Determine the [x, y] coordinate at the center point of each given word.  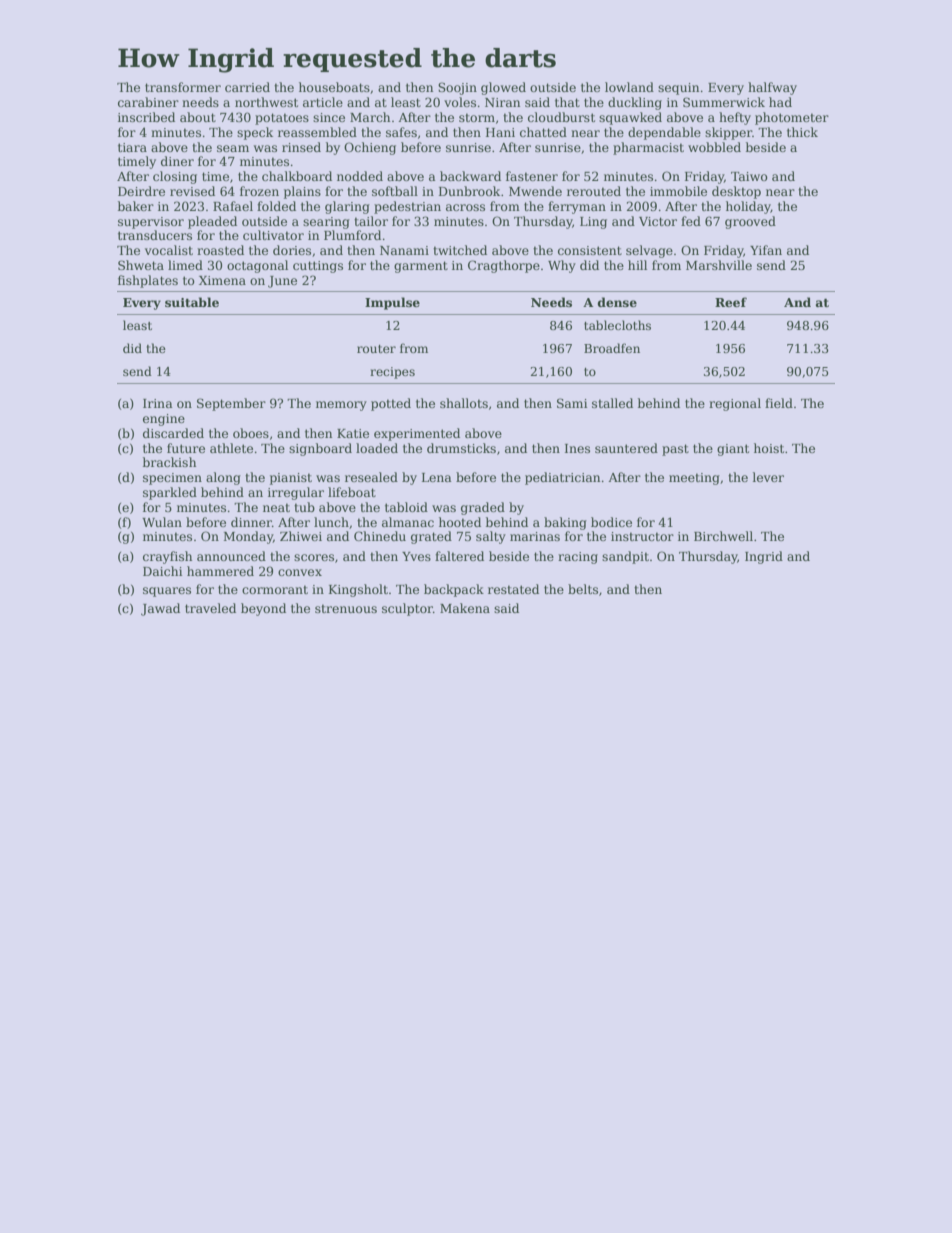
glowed [503, 88]
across [465, 207]
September [231, 404]
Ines [577, 448]
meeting [694, 479]
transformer [183, 87]
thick [802, 132]
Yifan [766, 250]
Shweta [141, 265]
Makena [465, 608]
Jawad [160, 609]
